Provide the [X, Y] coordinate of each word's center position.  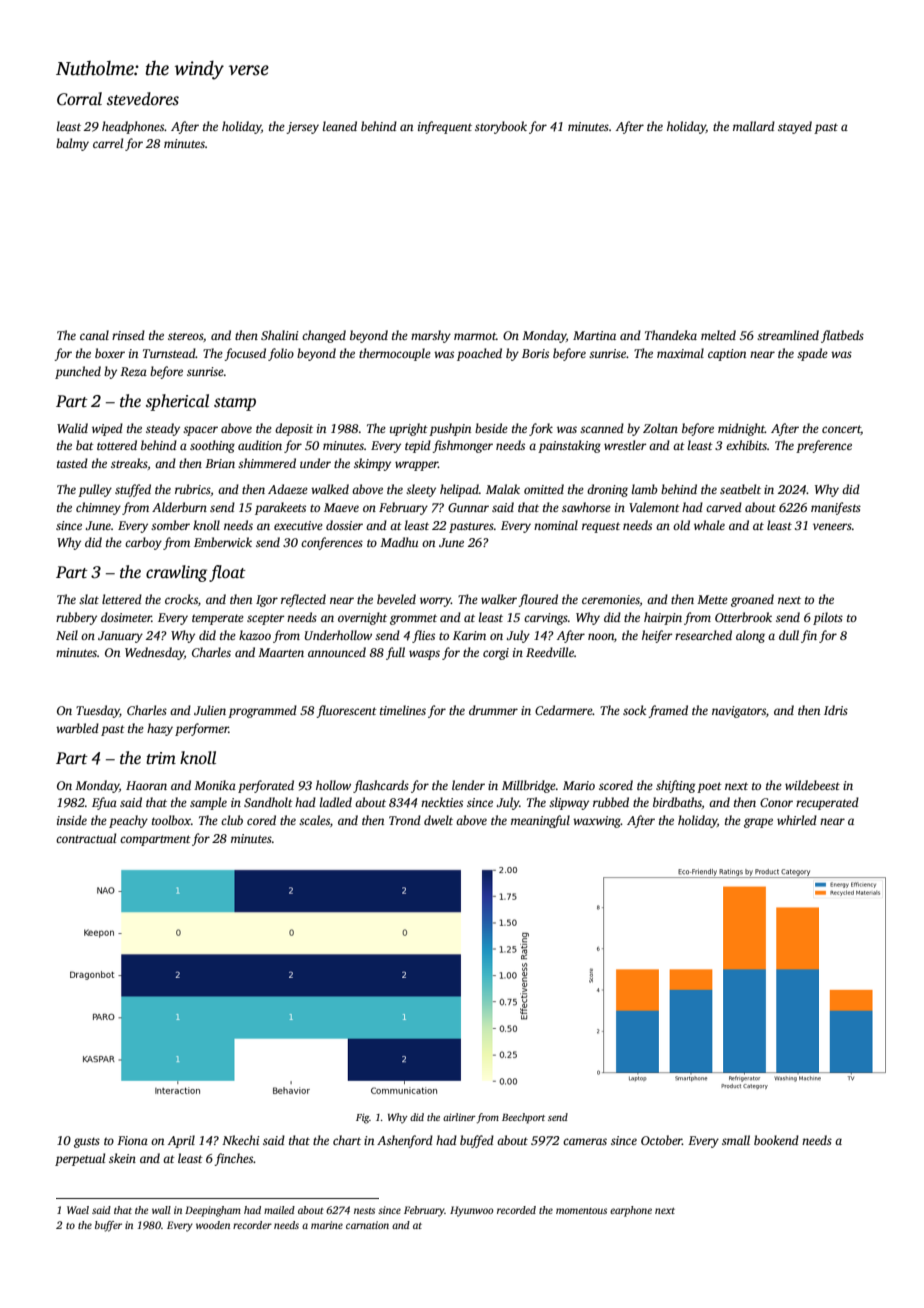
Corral [79, 99]
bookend [776, 1140]
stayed [795, 127]
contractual [86, 838]
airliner [459, 1117]
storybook [501, 127]
